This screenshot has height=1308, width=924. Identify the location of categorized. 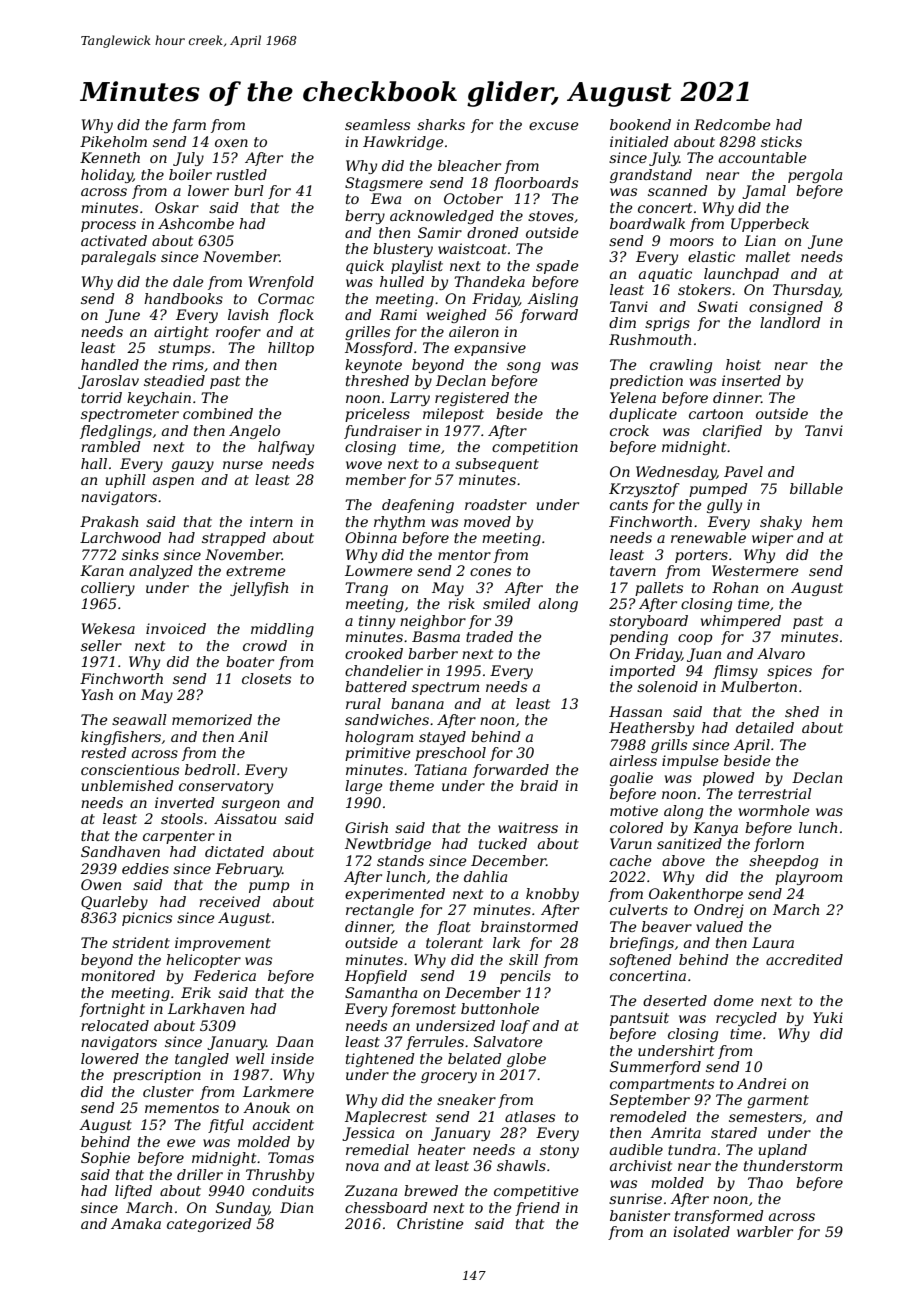
(209, 1225).
